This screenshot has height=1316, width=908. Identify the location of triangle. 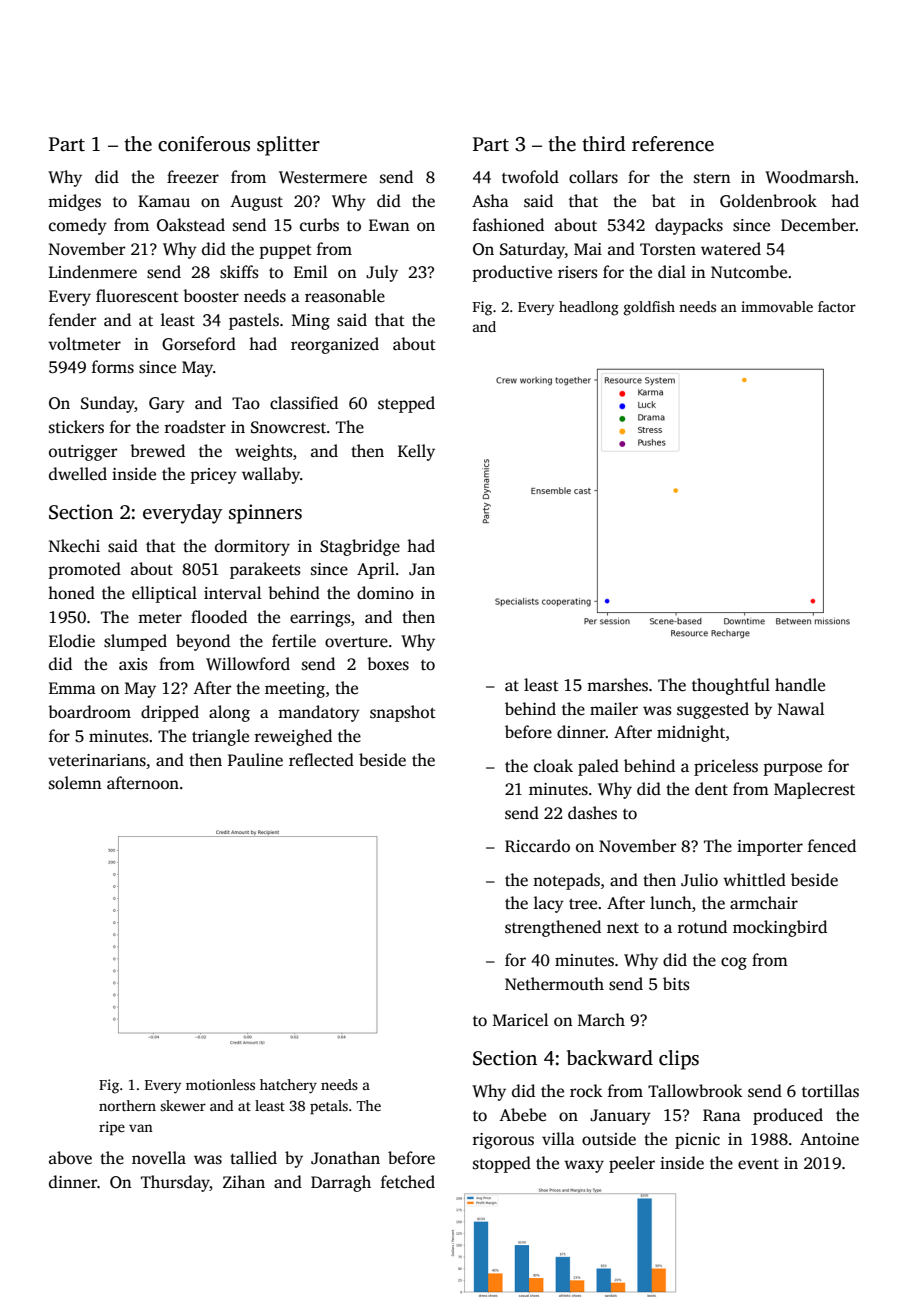
(220, 737).
